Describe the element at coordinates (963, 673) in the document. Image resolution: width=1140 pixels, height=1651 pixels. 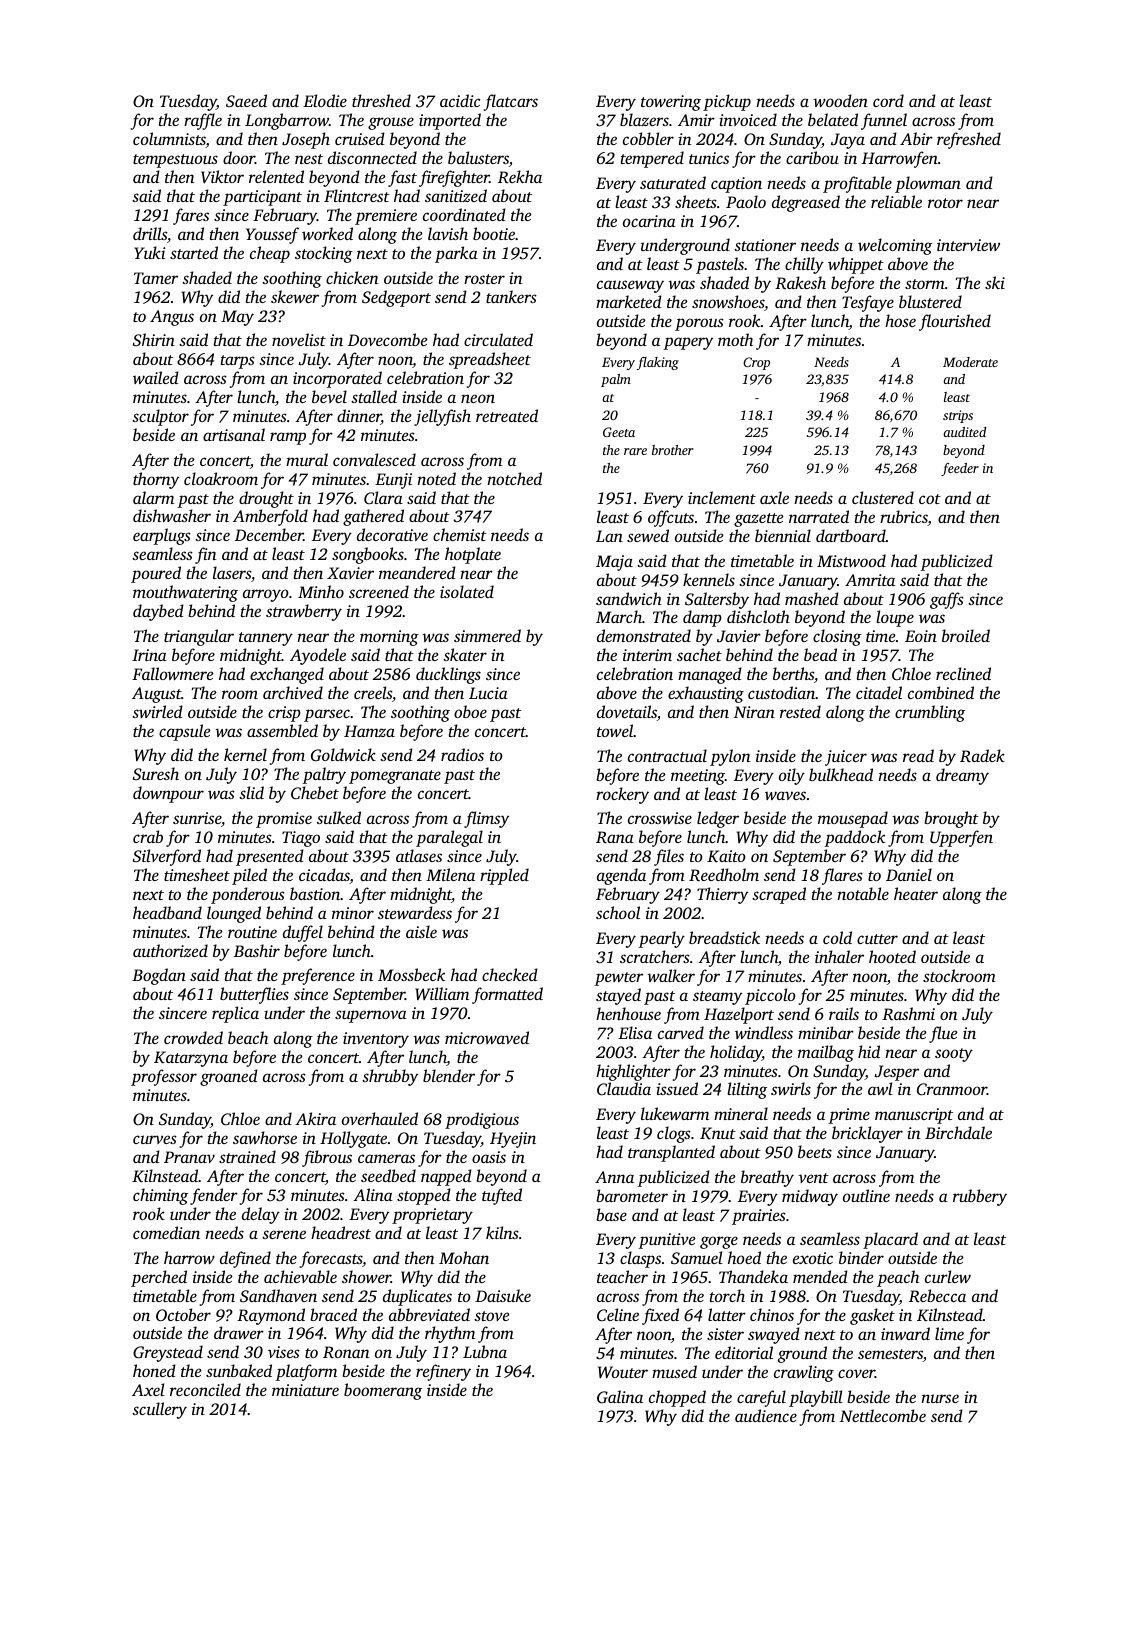
I see `reclined` at that location.
